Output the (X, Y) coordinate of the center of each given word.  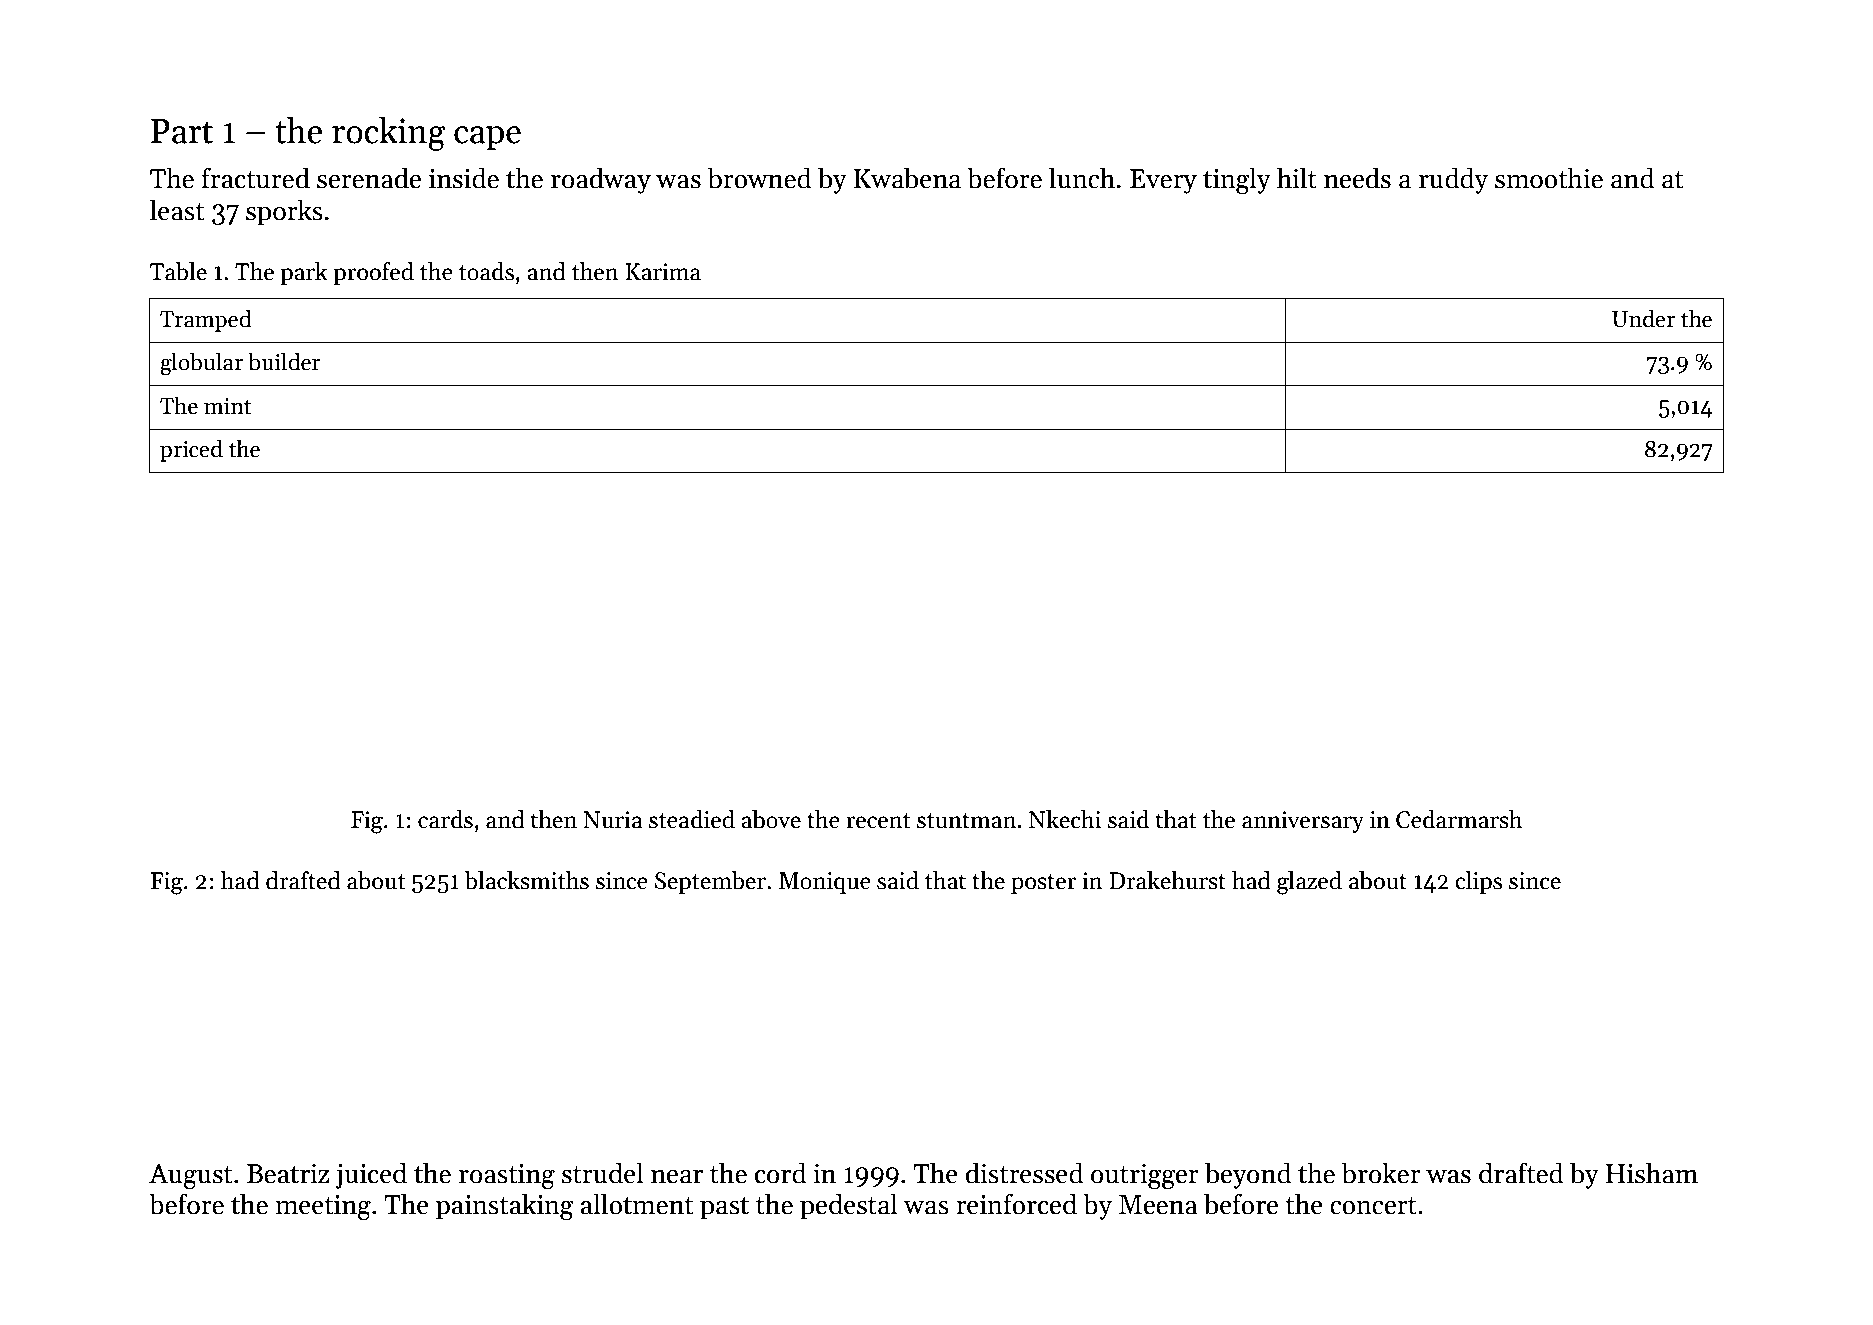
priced (191, 450)
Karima (663, 272)
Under (1643, 318)
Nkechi (1065, 819)
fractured (256, 178)
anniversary (1303, 822)
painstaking (505, 1207)
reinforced (1016, 1204)
